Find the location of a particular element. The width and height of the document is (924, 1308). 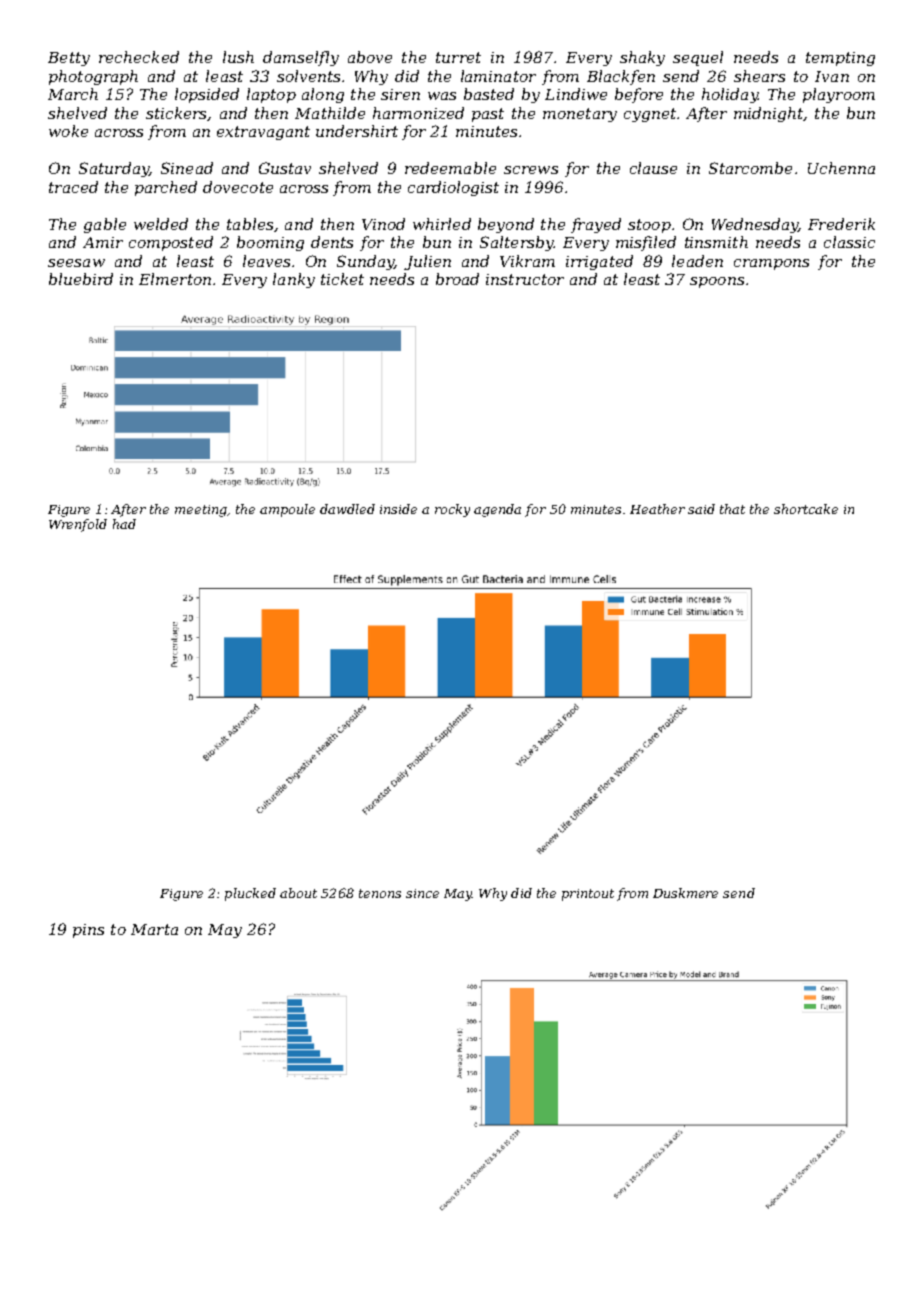

Duskmere is located at coordinates (685, 893).
